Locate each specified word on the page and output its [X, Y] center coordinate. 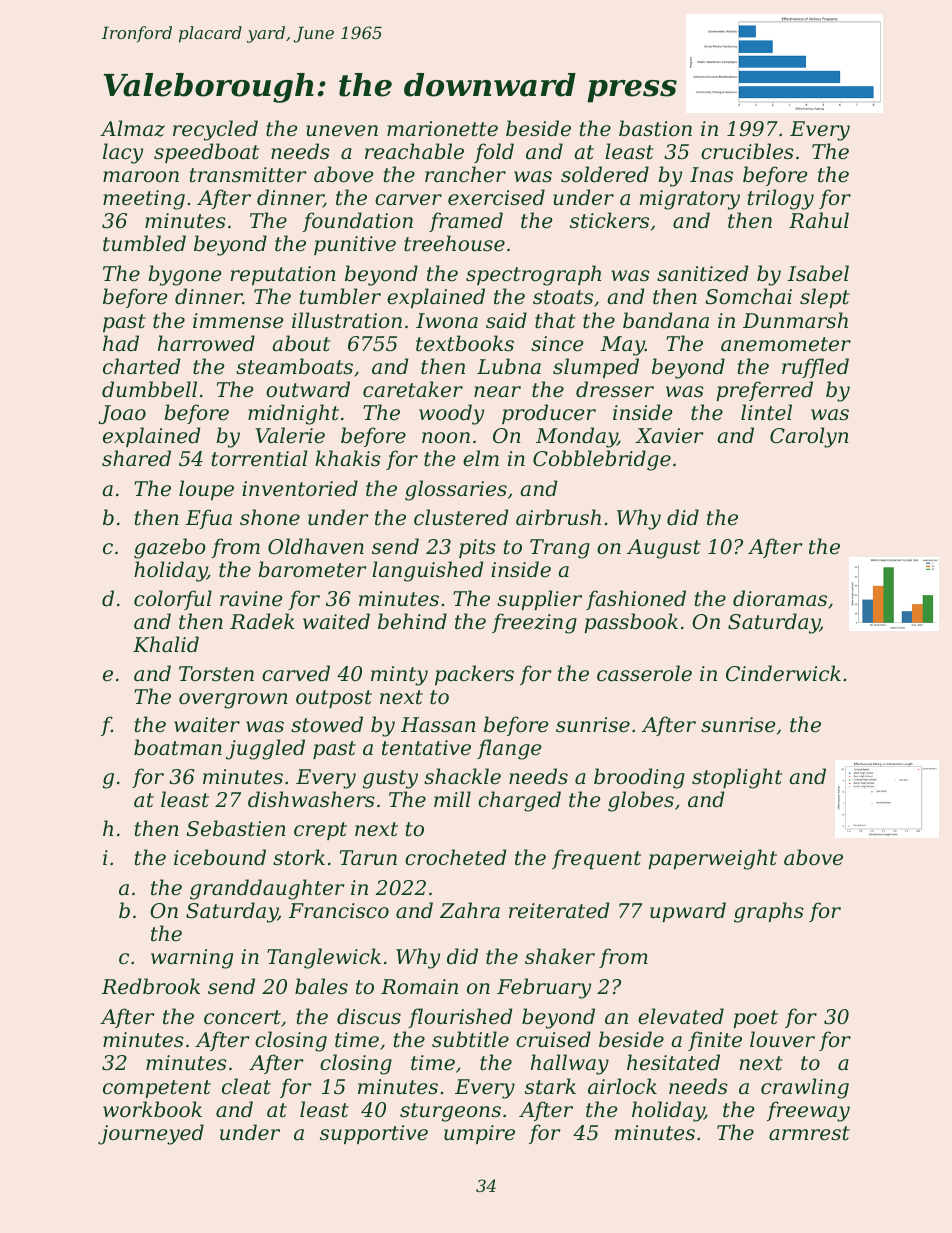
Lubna [509, 366]
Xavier [669, 436]
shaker [560, 956]
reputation [283, 275]
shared [136, 458]
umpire [479, 1134]
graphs [769, 912]
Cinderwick [783, 673]
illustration [347, 320]
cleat [246, 1086]
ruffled [815, 368]
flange [509, 749]
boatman [178, 747]
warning [192, 959]
